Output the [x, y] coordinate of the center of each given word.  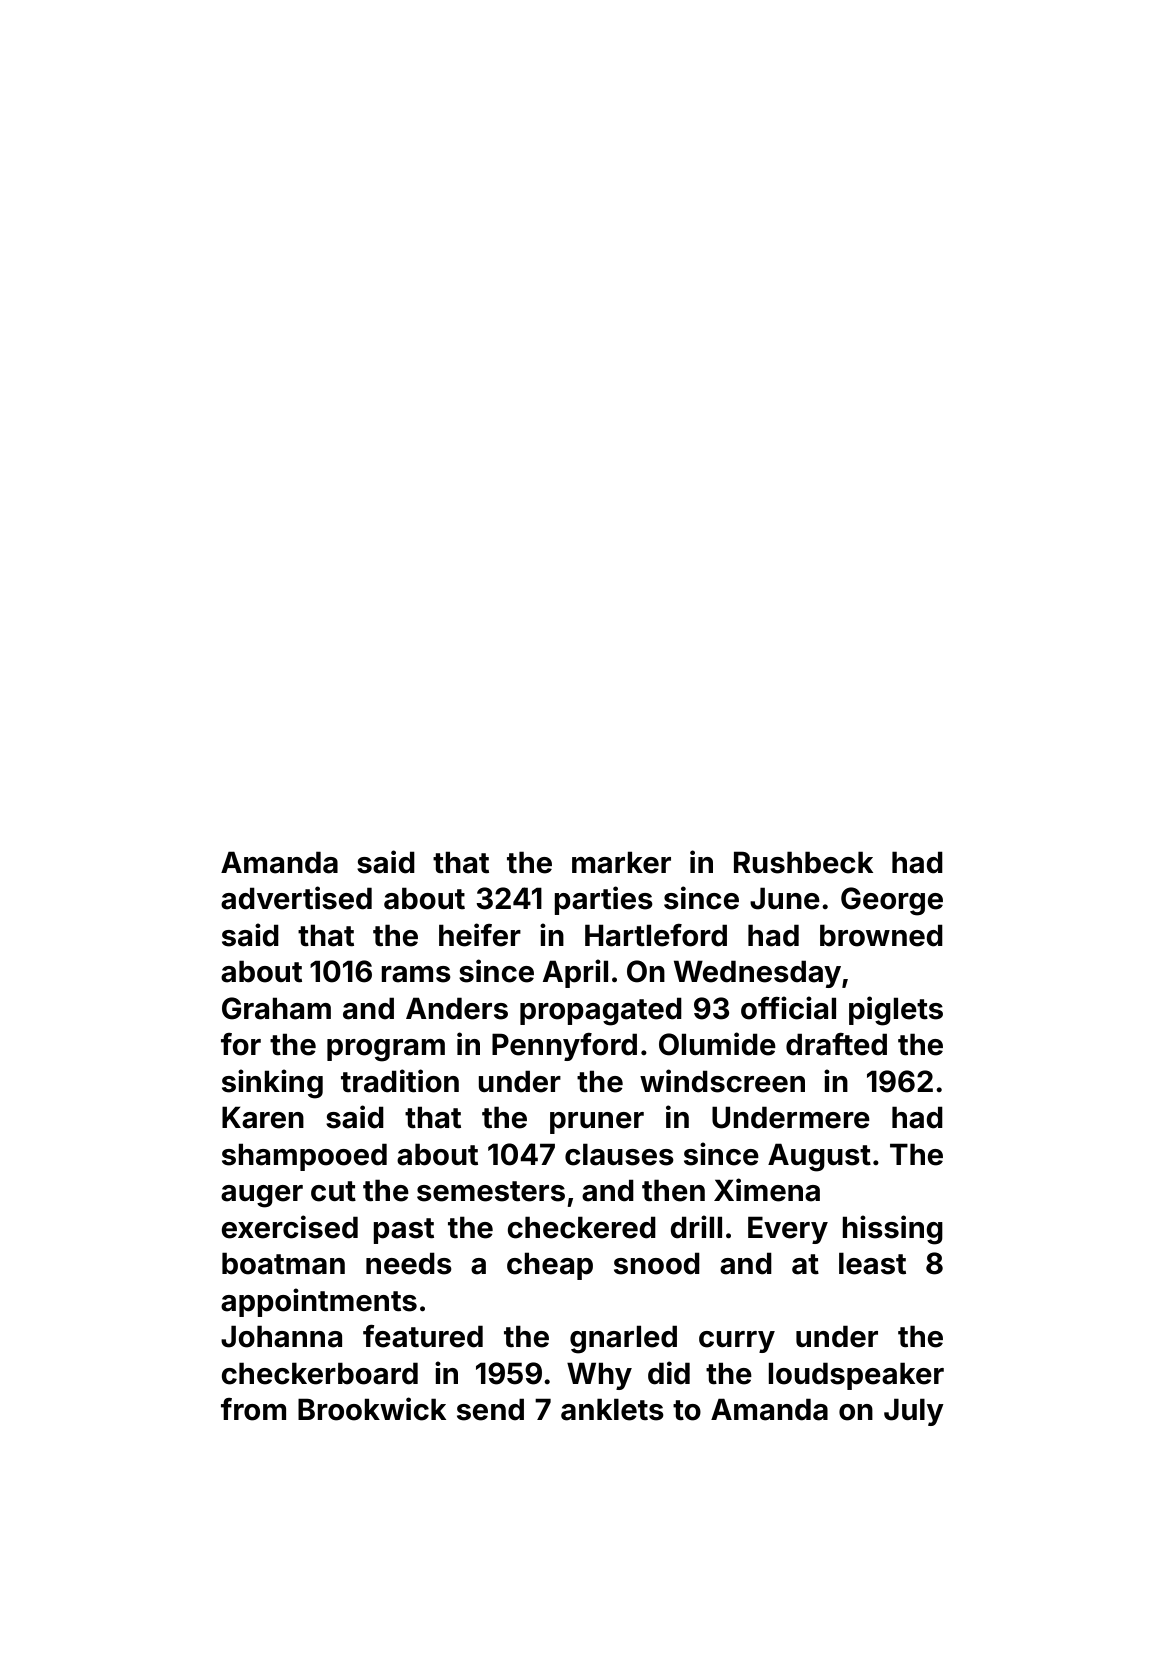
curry [737, 1342]
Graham [276, 1008]
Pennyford [564, 1047]
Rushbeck [803, 862]
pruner [597, 1123]
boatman [283, 1263]
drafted [836, 1044]
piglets [896, 1011]
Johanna [281, 1336]
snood [657, 1263]
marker [621, 862]
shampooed [304, 1157]
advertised [296, 898]
